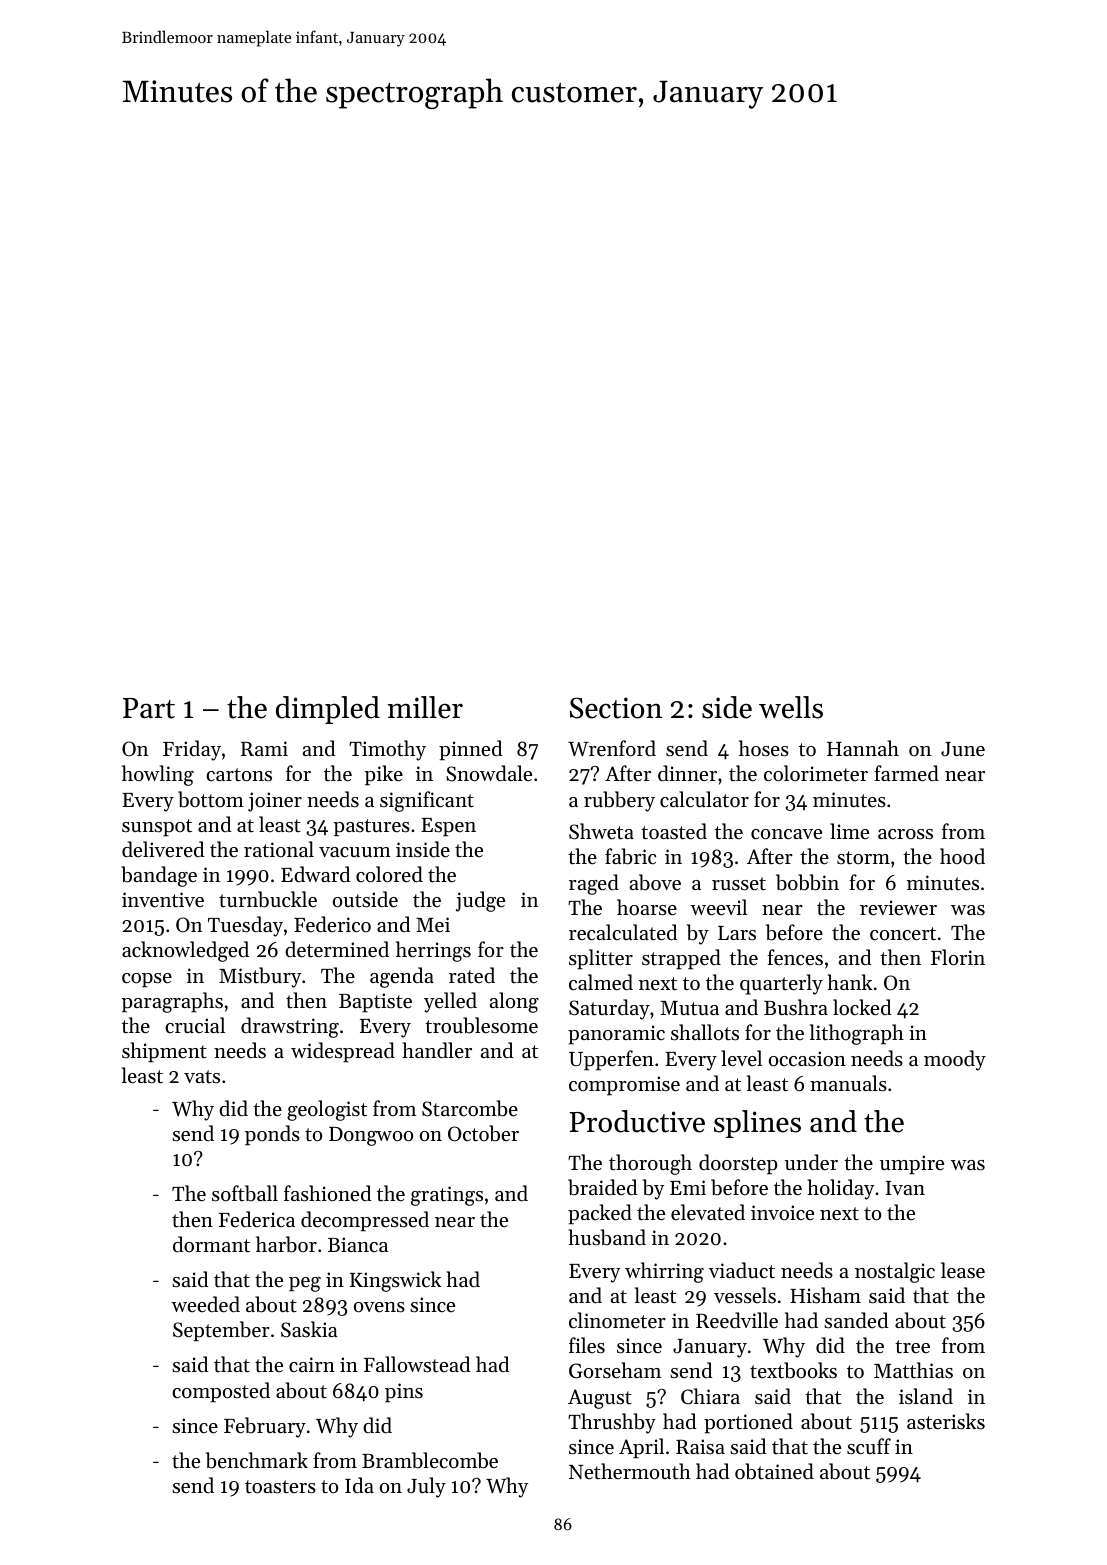  Describe the element at coordinates (425, 707) in the document. I see `miller` at that location.
